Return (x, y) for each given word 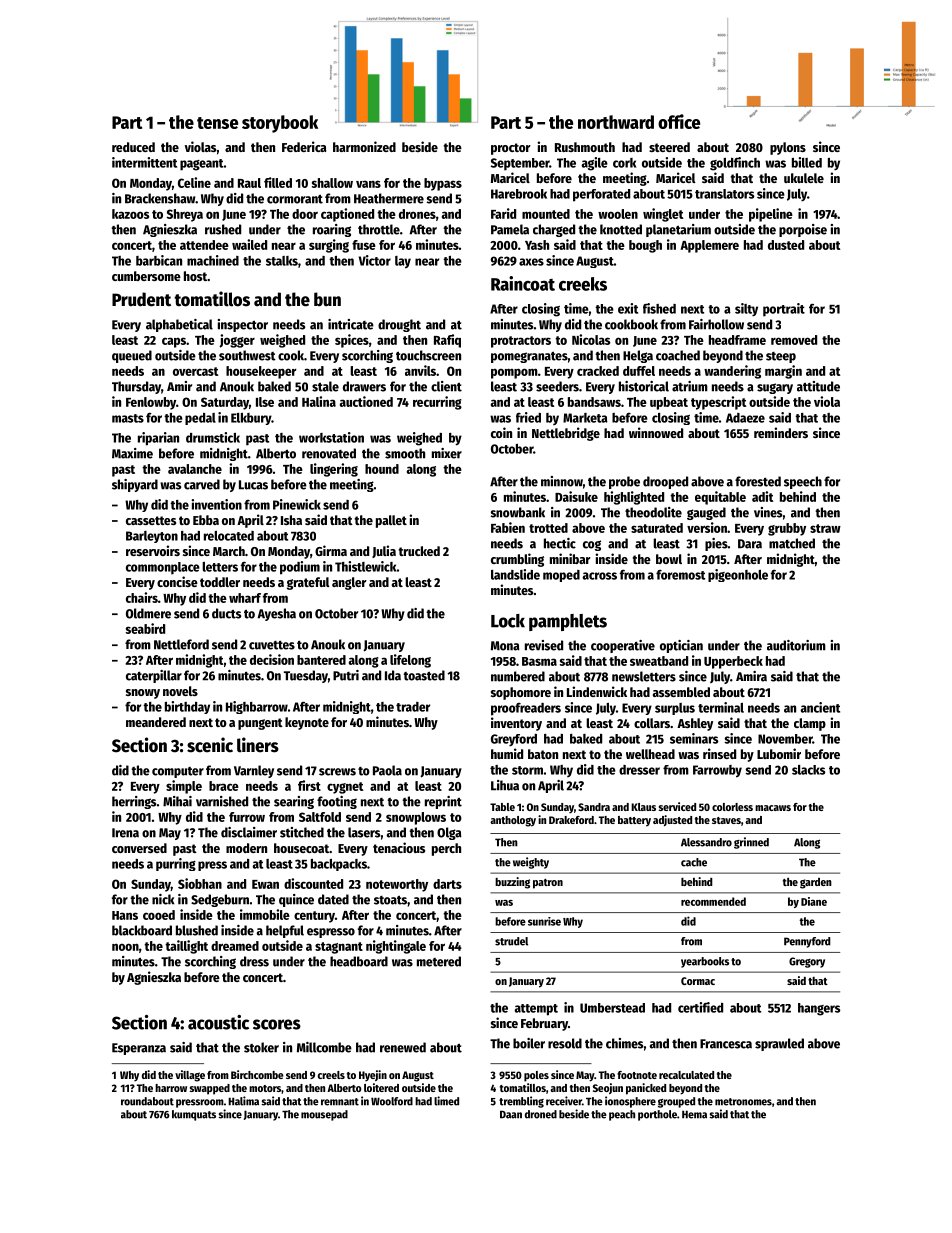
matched (792, 543)
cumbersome (146, 276)
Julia (384, 551)
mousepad (324, 1115)
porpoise (803, 230)
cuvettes (272, 645)
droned (541, 1114)
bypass (443, 184)
